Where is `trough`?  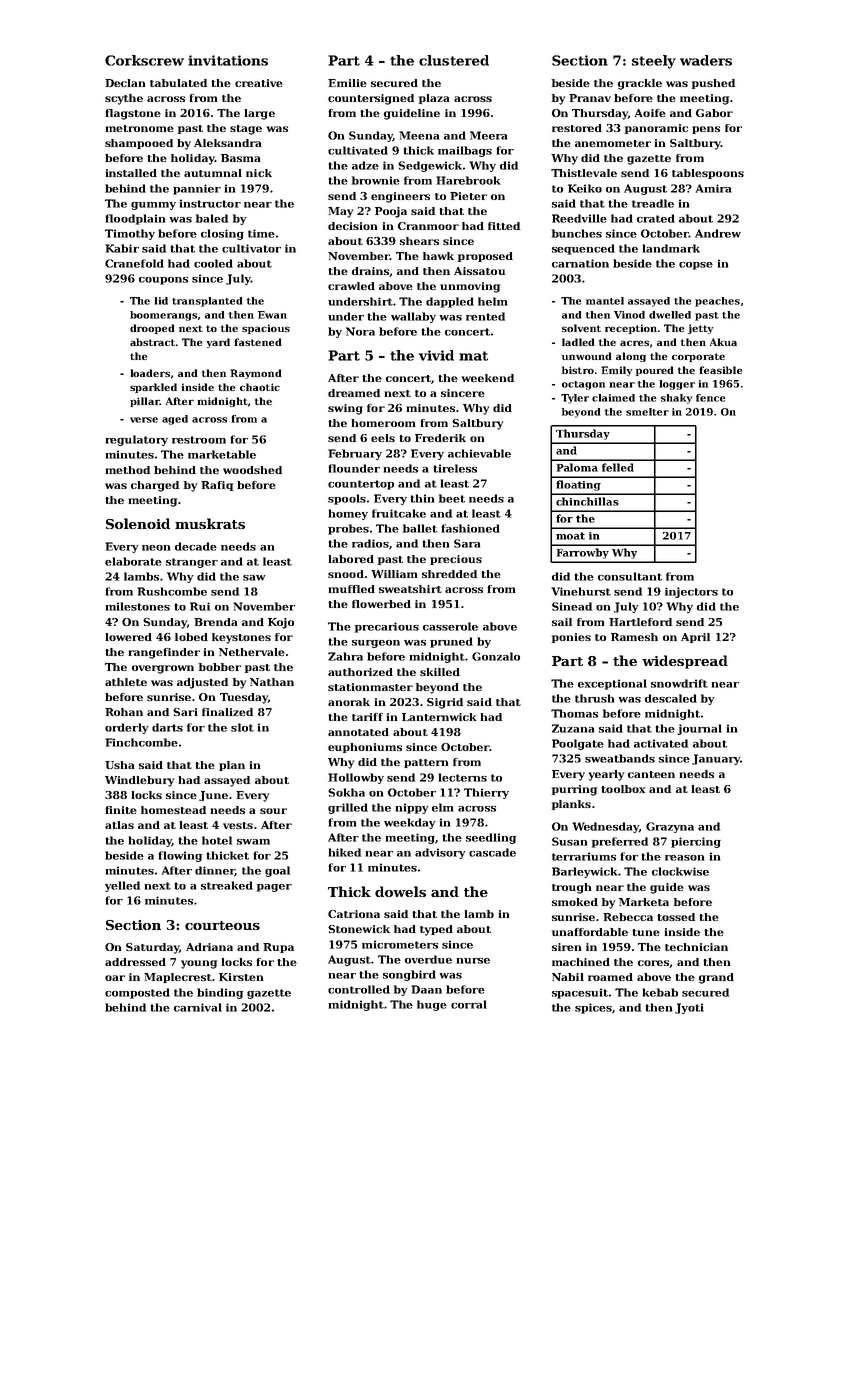
trough is located at coordinates (572, 888).
